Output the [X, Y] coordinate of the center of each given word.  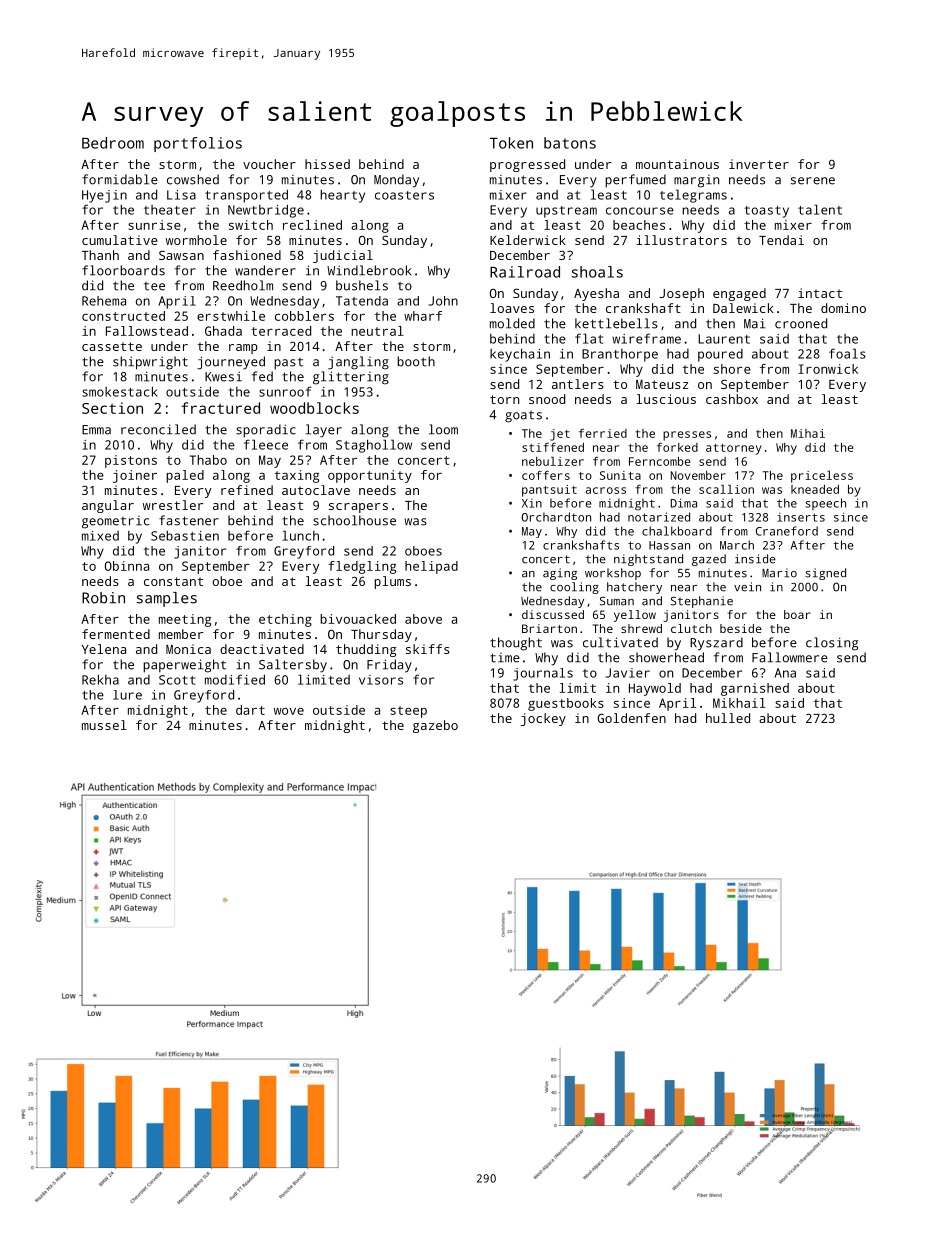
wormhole [196, 240]
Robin [103, 598]
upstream [566, 212]
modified [235, 679]
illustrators [682, 240]
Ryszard [716, 644]
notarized [659, 517]
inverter [759, 164]
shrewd [641, 628]
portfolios [198, 144]
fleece [266, 444]
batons [570, 143]
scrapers [358, 508]
